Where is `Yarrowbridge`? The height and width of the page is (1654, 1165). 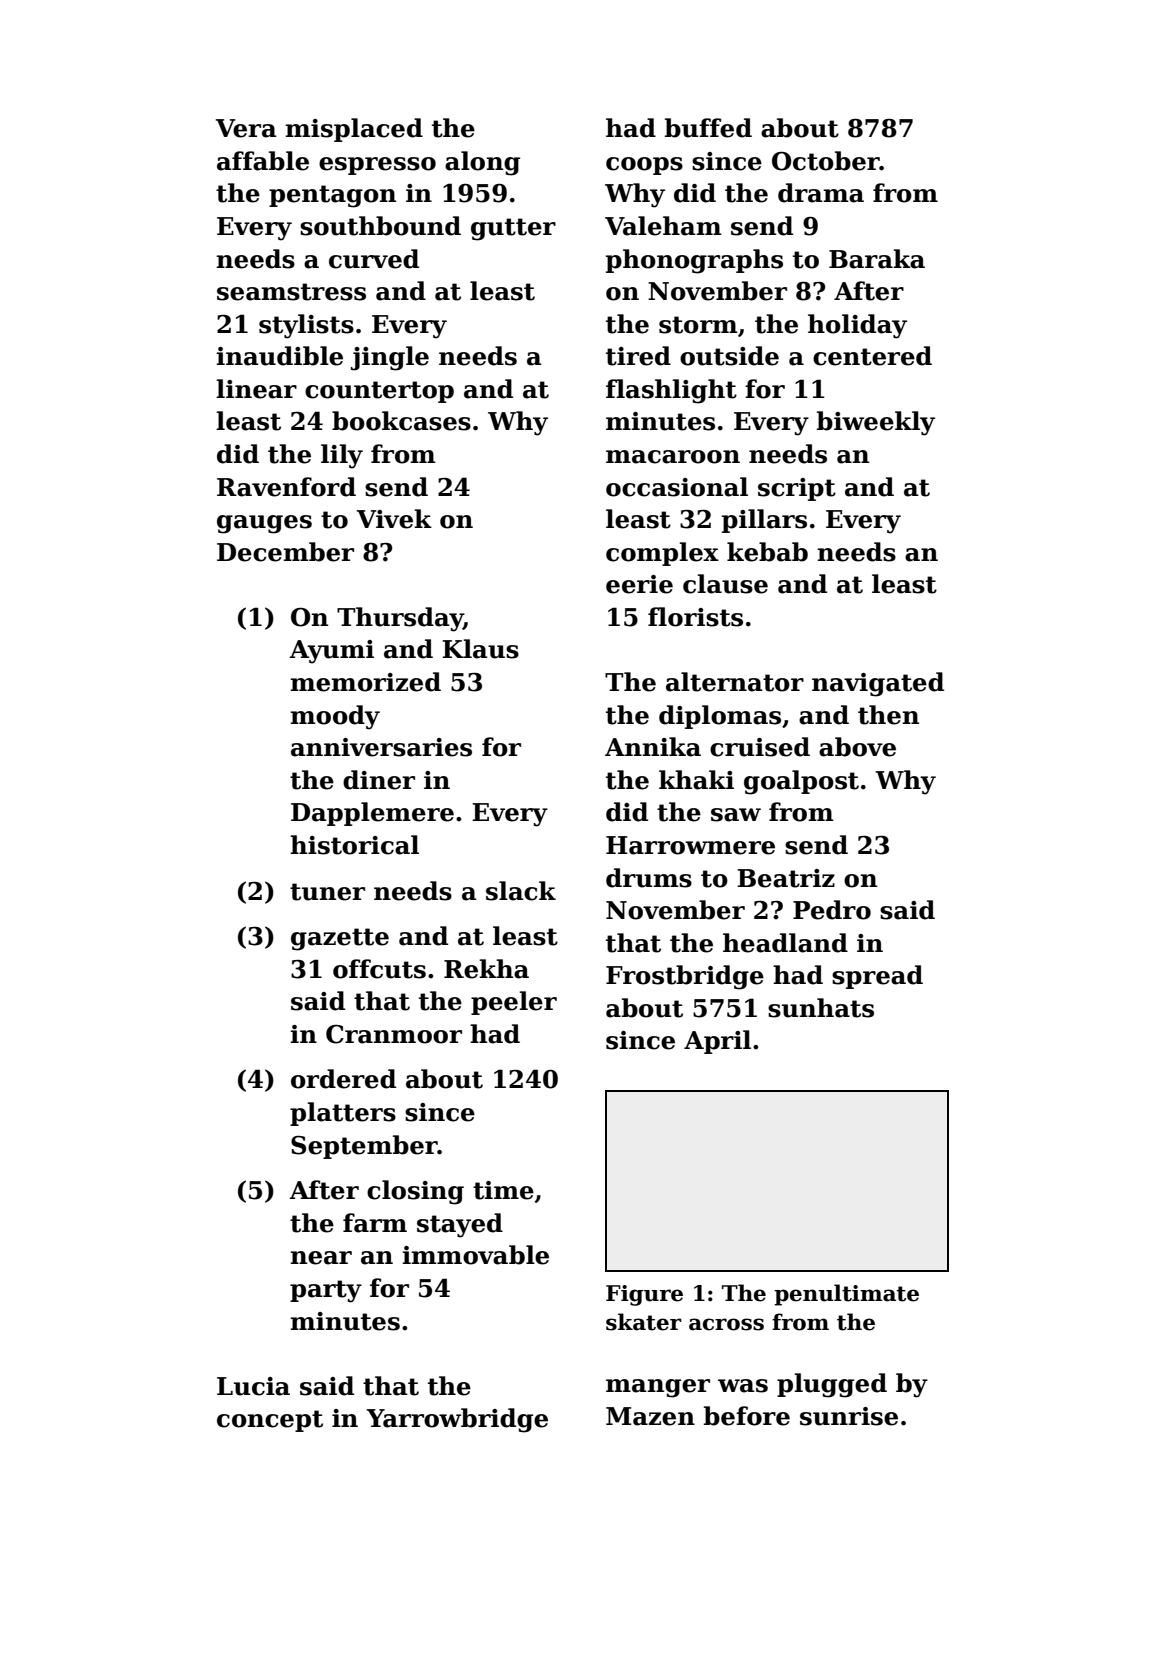 Yarrowbridge is located at coordinates (457, 1420).
